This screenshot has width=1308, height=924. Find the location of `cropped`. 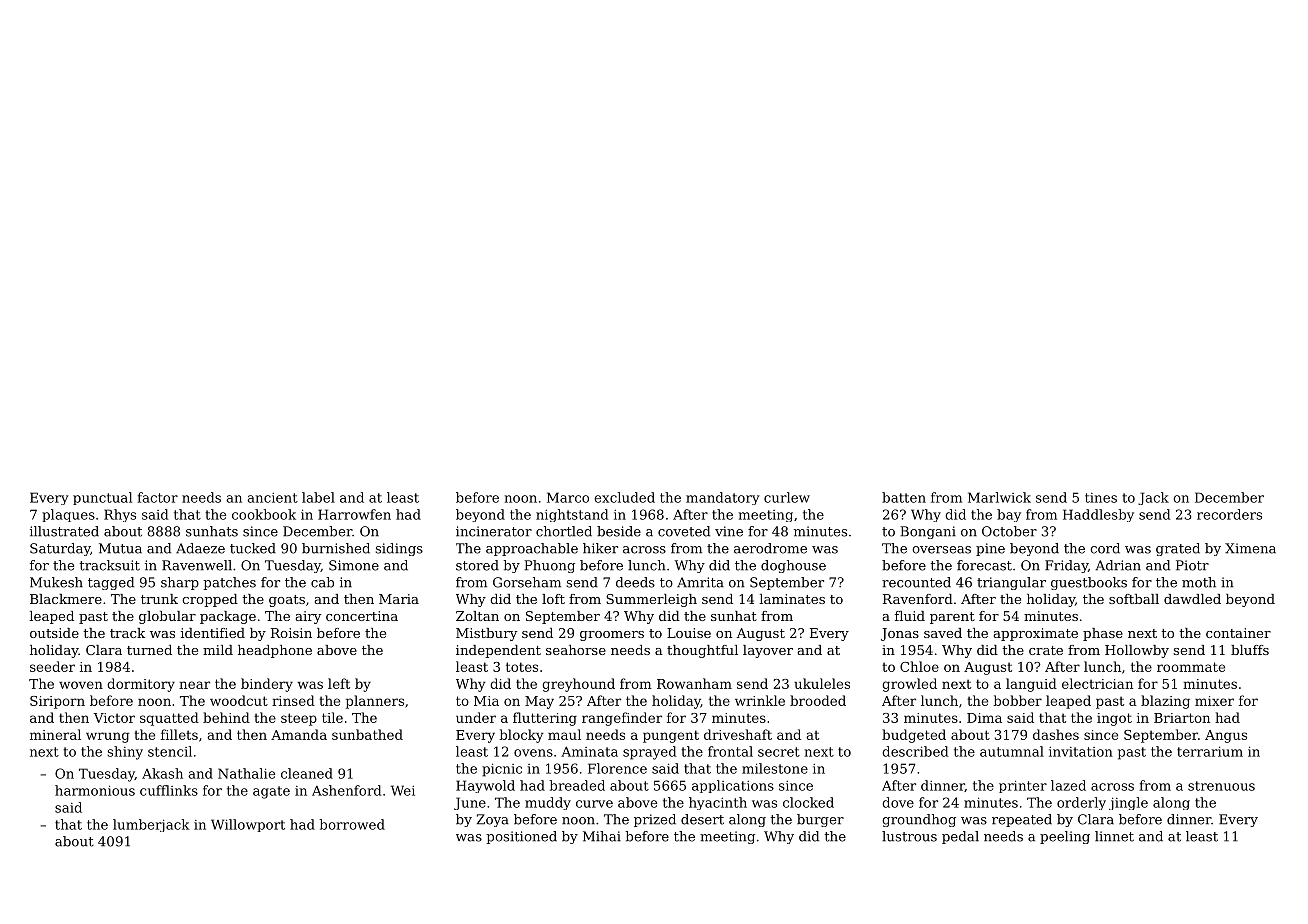

cropped is located at coordinates (210, 600).
